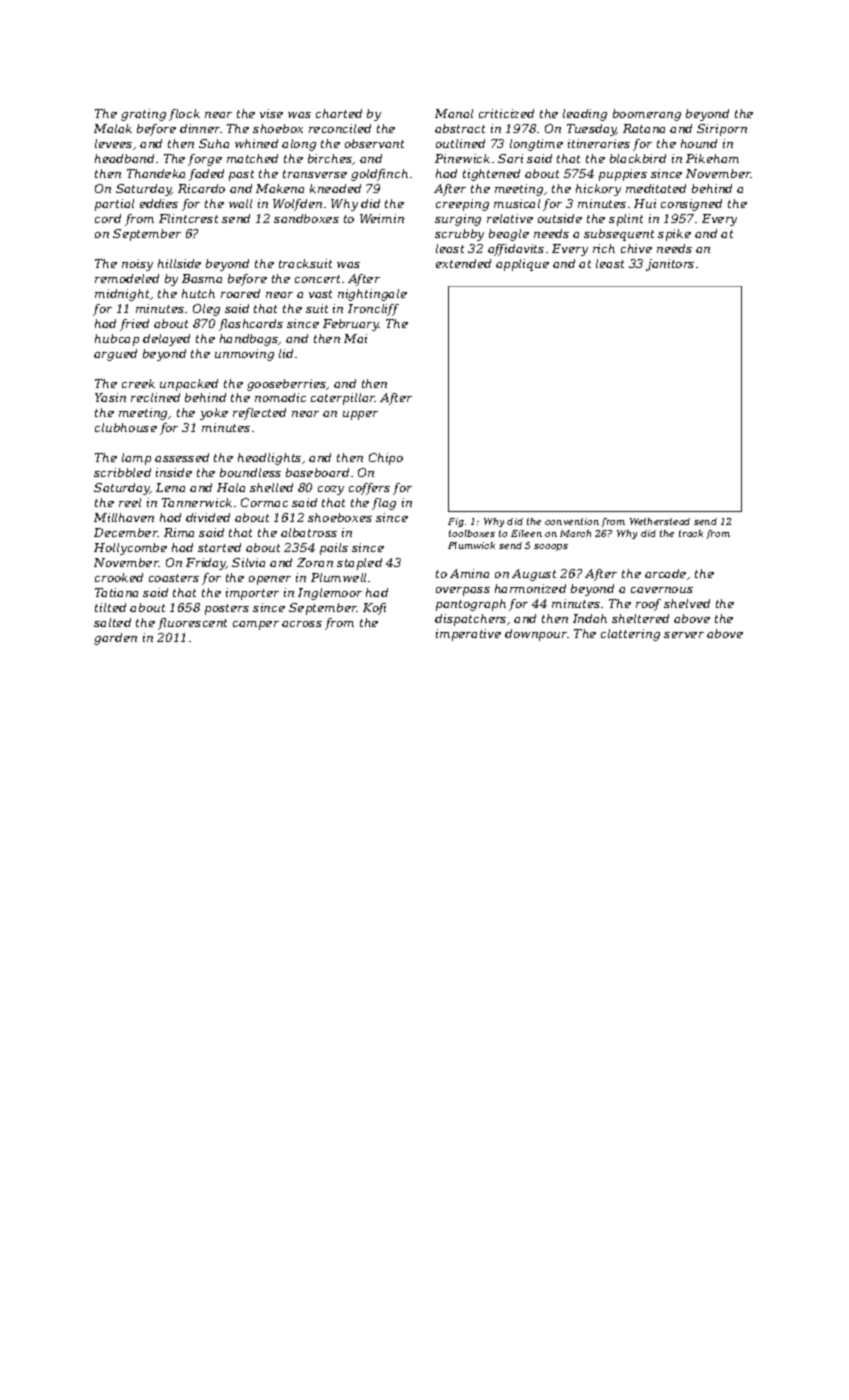  What do you see at coordinates (200, 128) in the page?
I see `dinner` at bounding box center [200, 128].
